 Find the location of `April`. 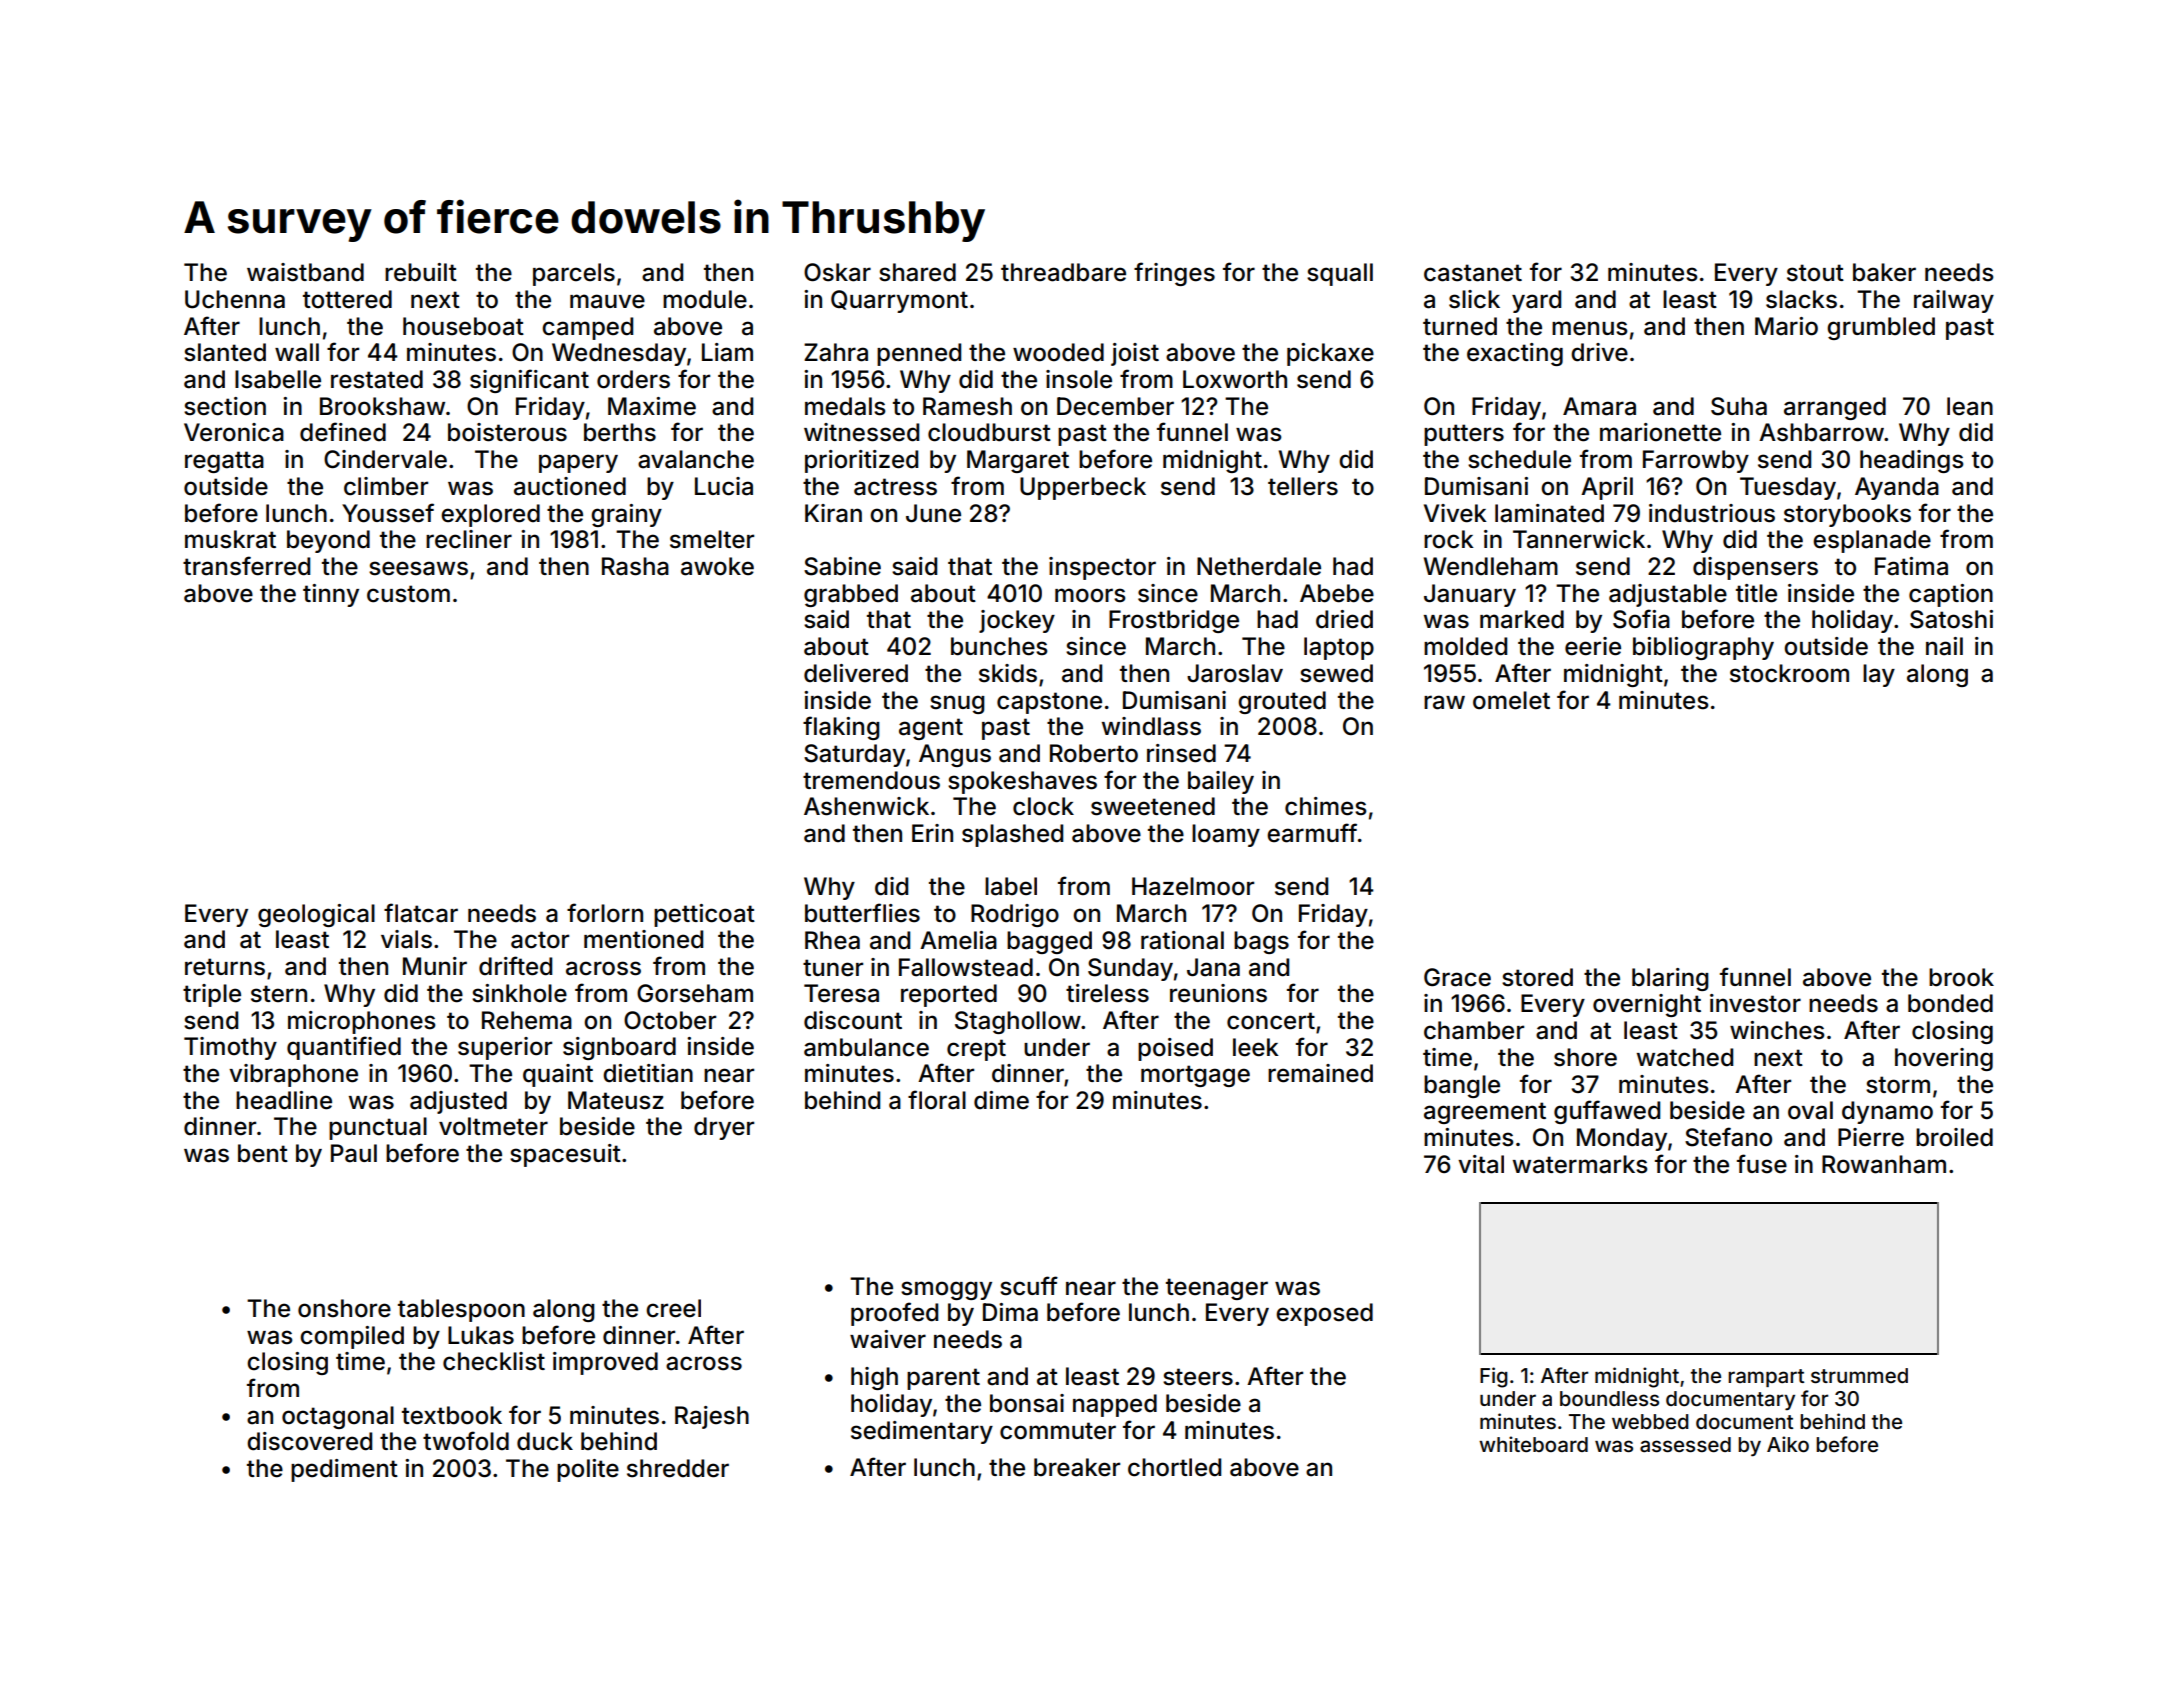

April is located at coordinates (1607, 488).
